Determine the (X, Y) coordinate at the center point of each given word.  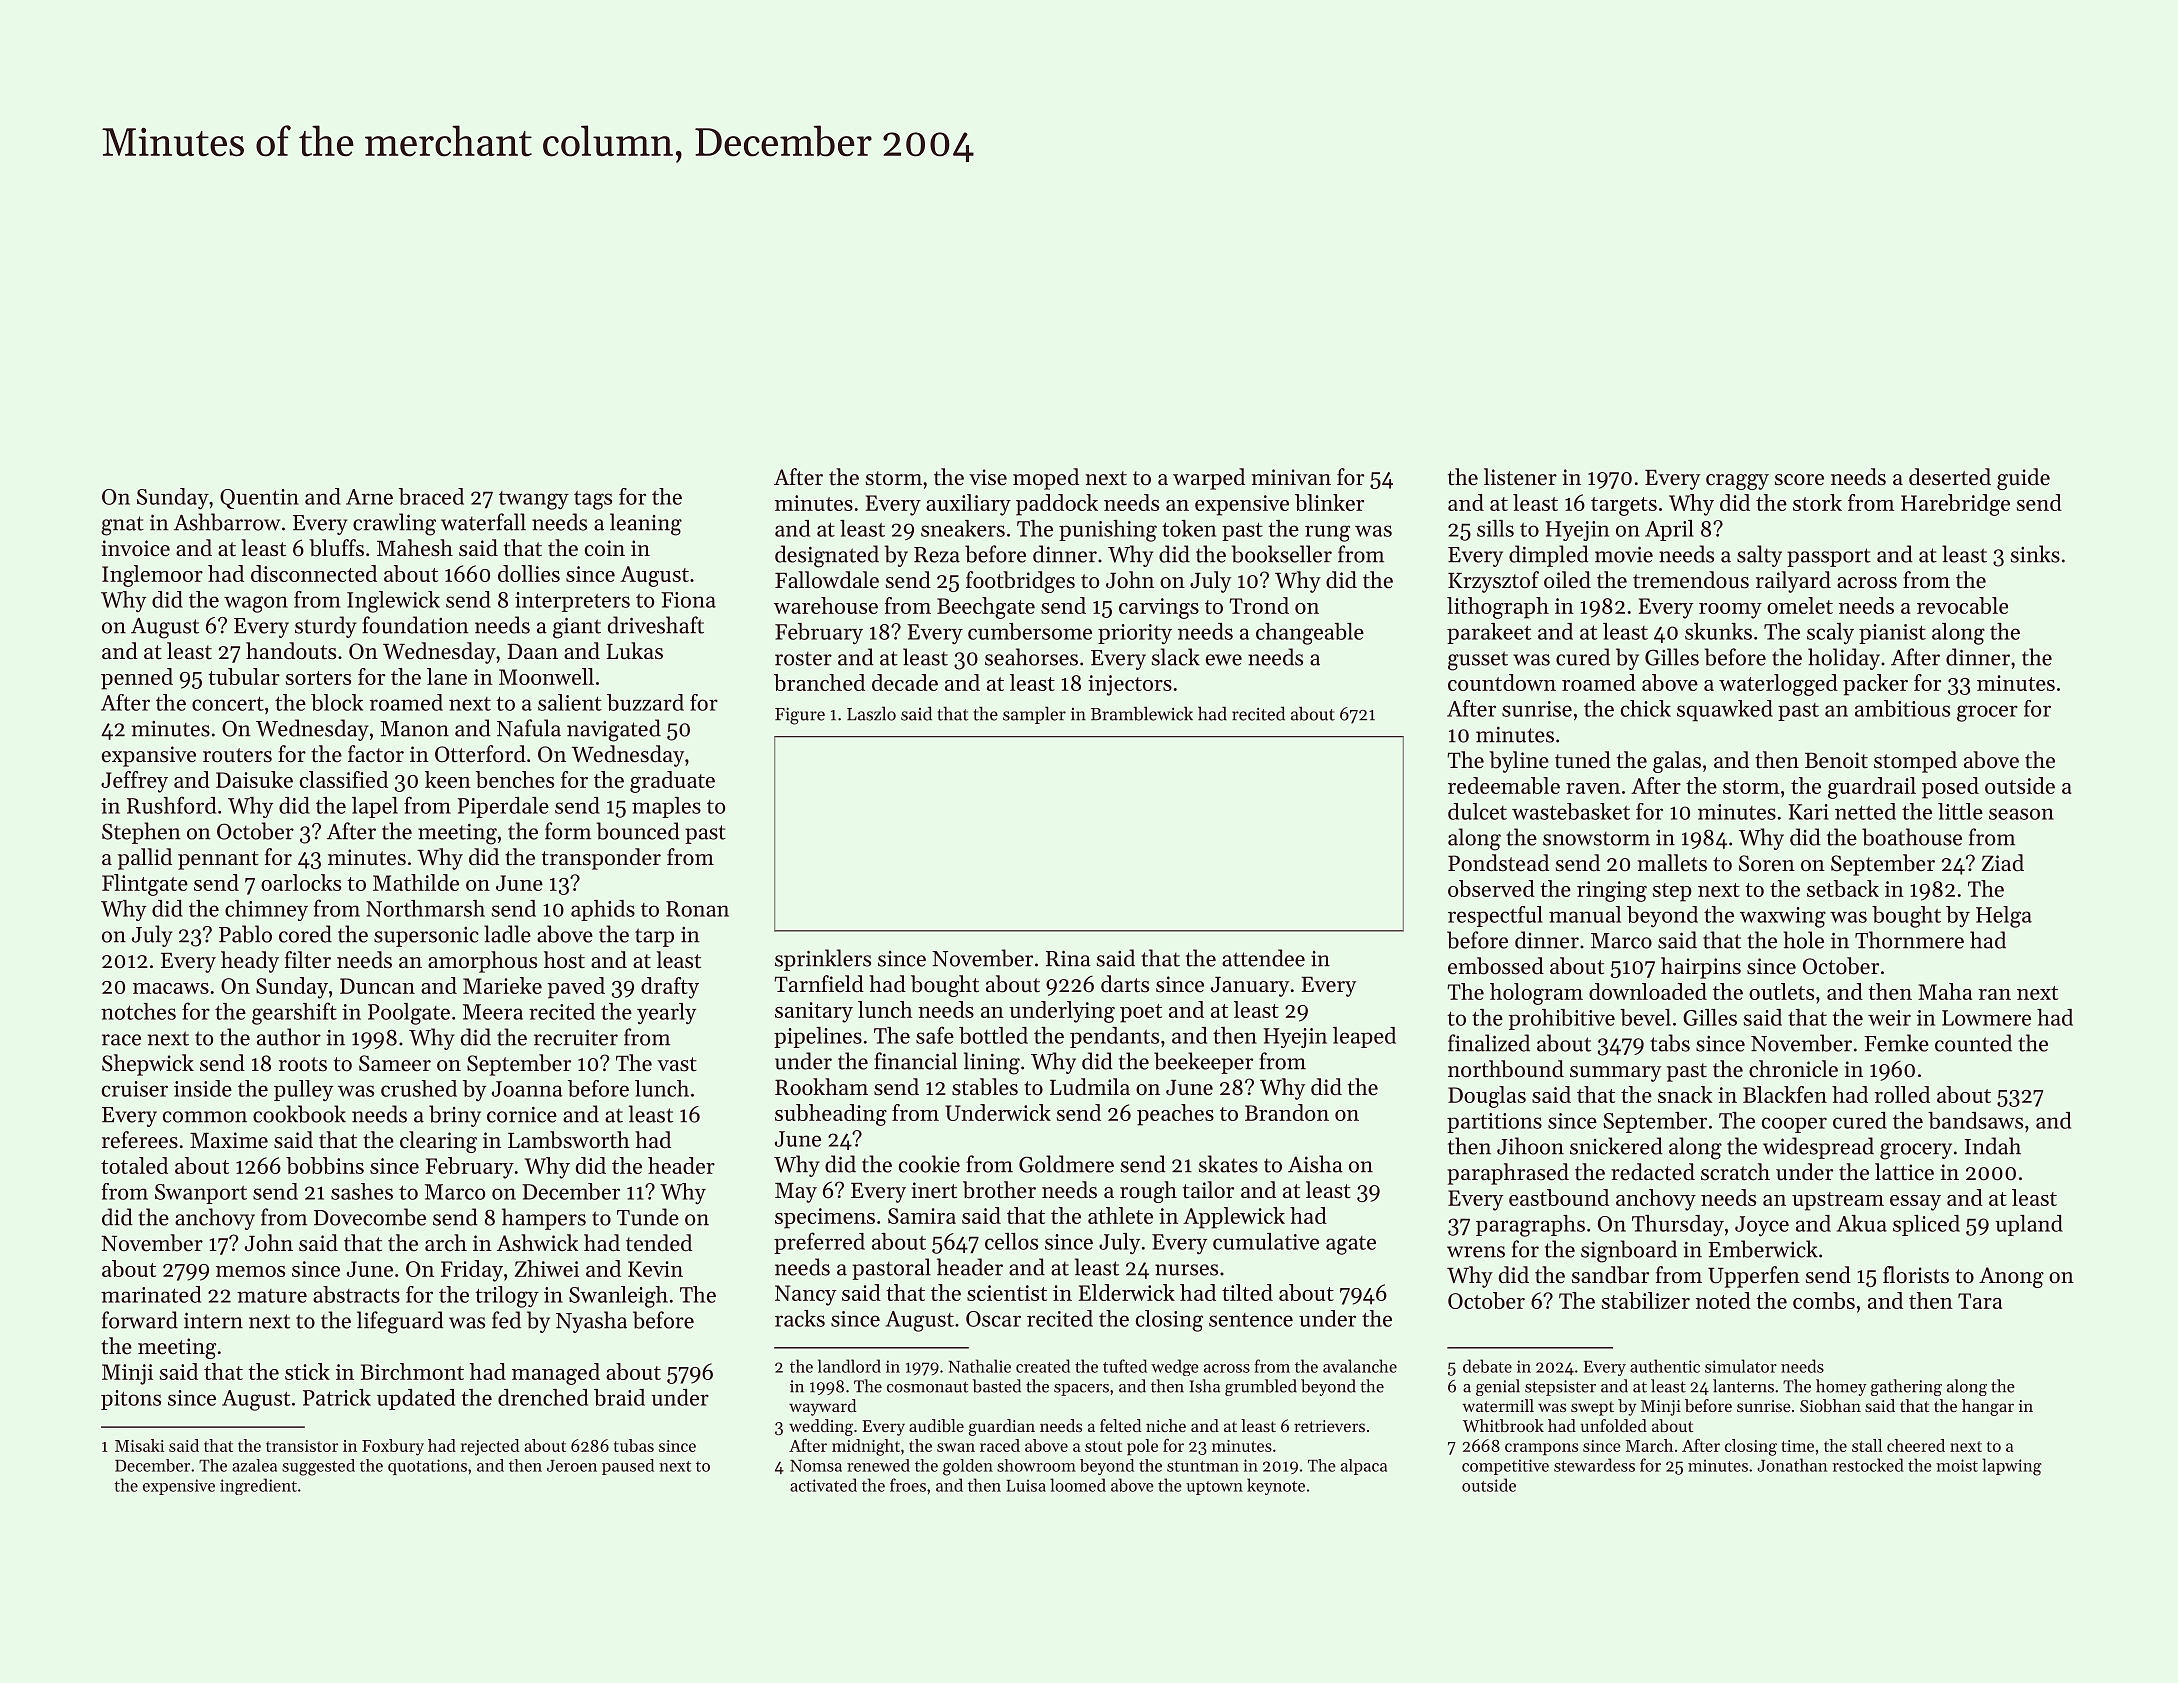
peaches (1175, 1115)
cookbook (299, 1114)
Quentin (259, 499)
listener (1520, 477)
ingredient (258, 1486)
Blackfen (1785, 1094)
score (1799, 480)
